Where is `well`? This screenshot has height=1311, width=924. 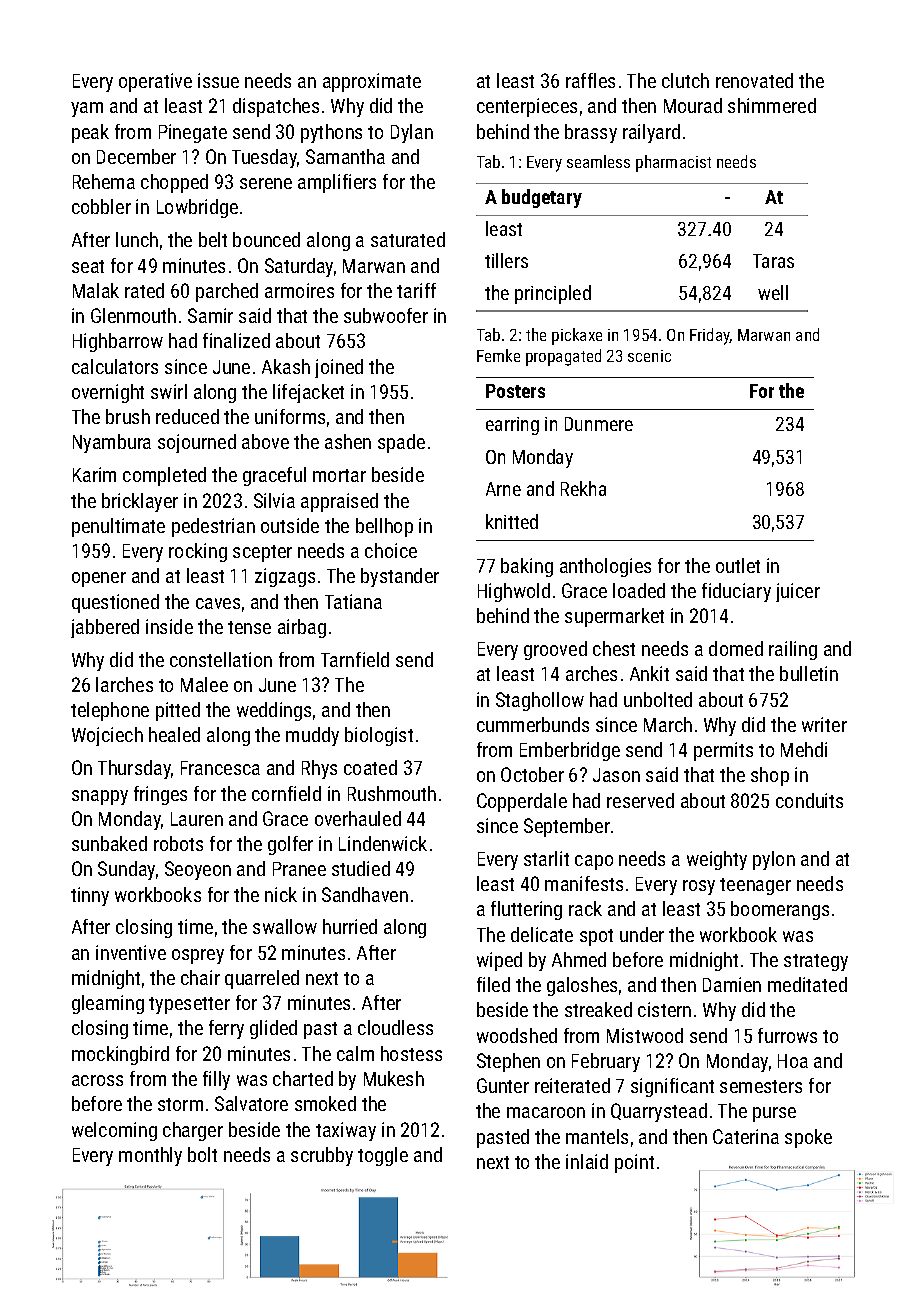 well is located at coordinates (773, 292).
